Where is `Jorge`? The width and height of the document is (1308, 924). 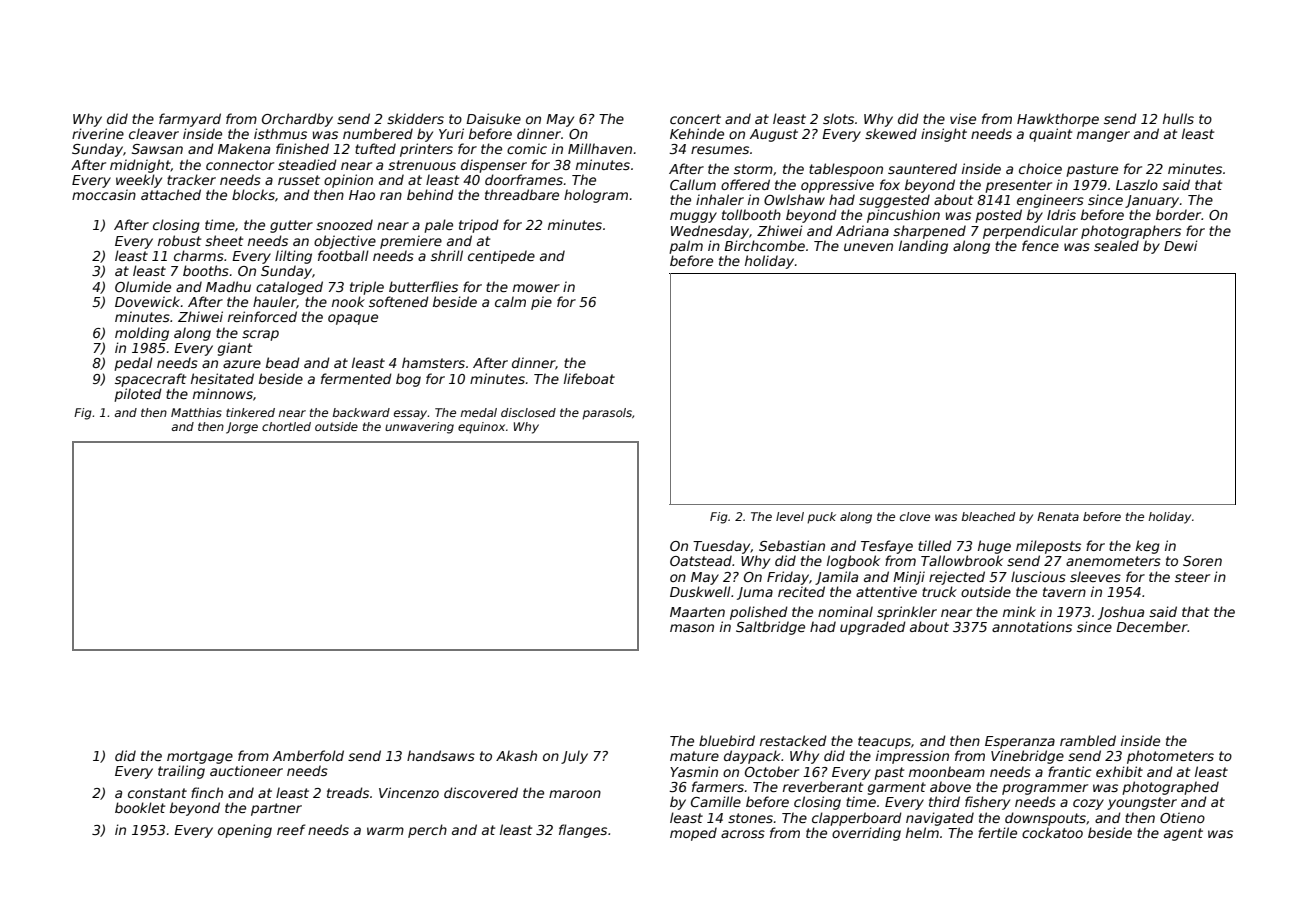
Jorge is located at coordinates (242, 428).
